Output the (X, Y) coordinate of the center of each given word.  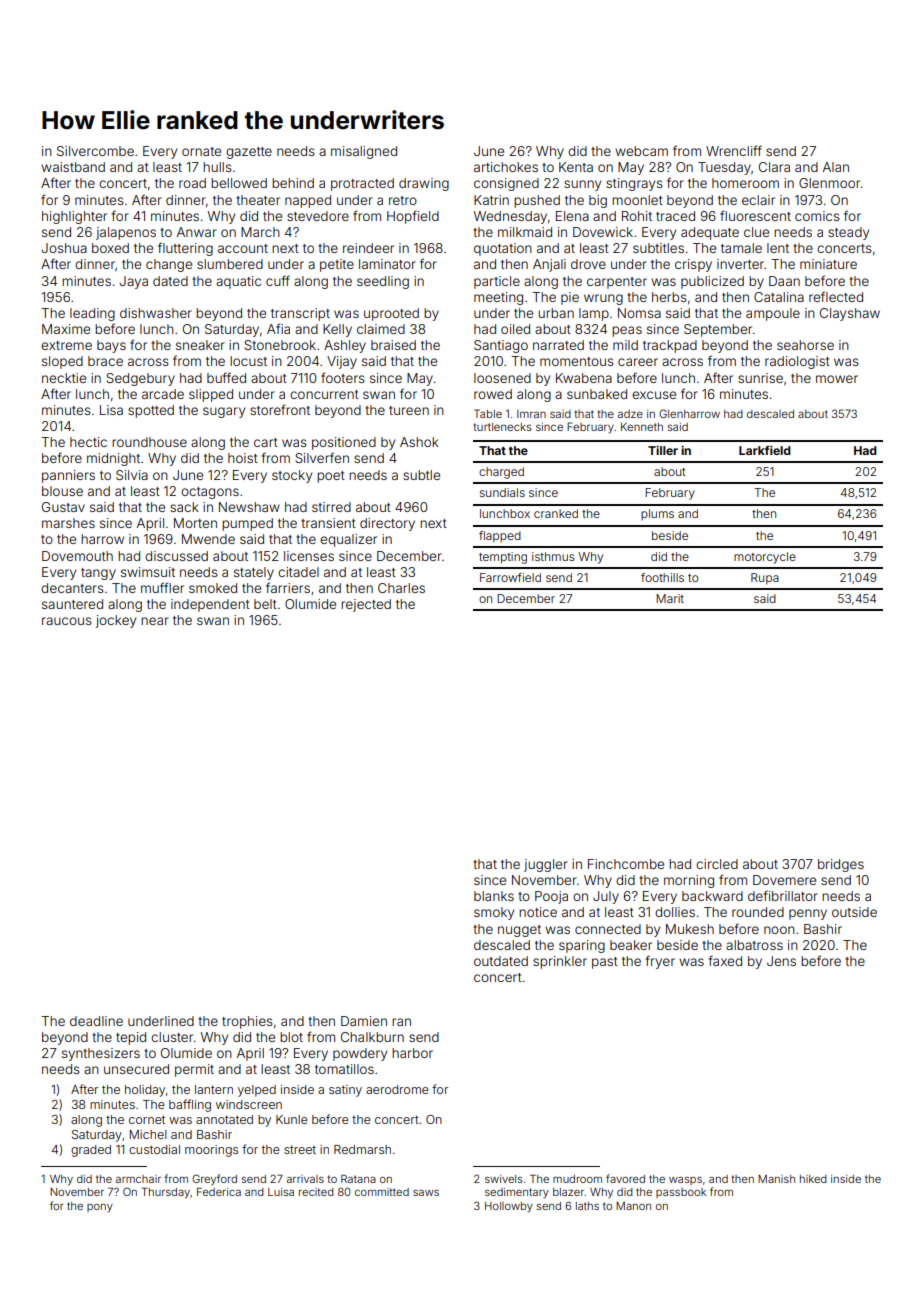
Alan (836, 167)
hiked (813, 1179)
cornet (147, 1119)
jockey (116, 621)
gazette (249, 153)
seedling (383, 282)
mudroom (577, 1179)
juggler (546, 865)
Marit (670, 598)
